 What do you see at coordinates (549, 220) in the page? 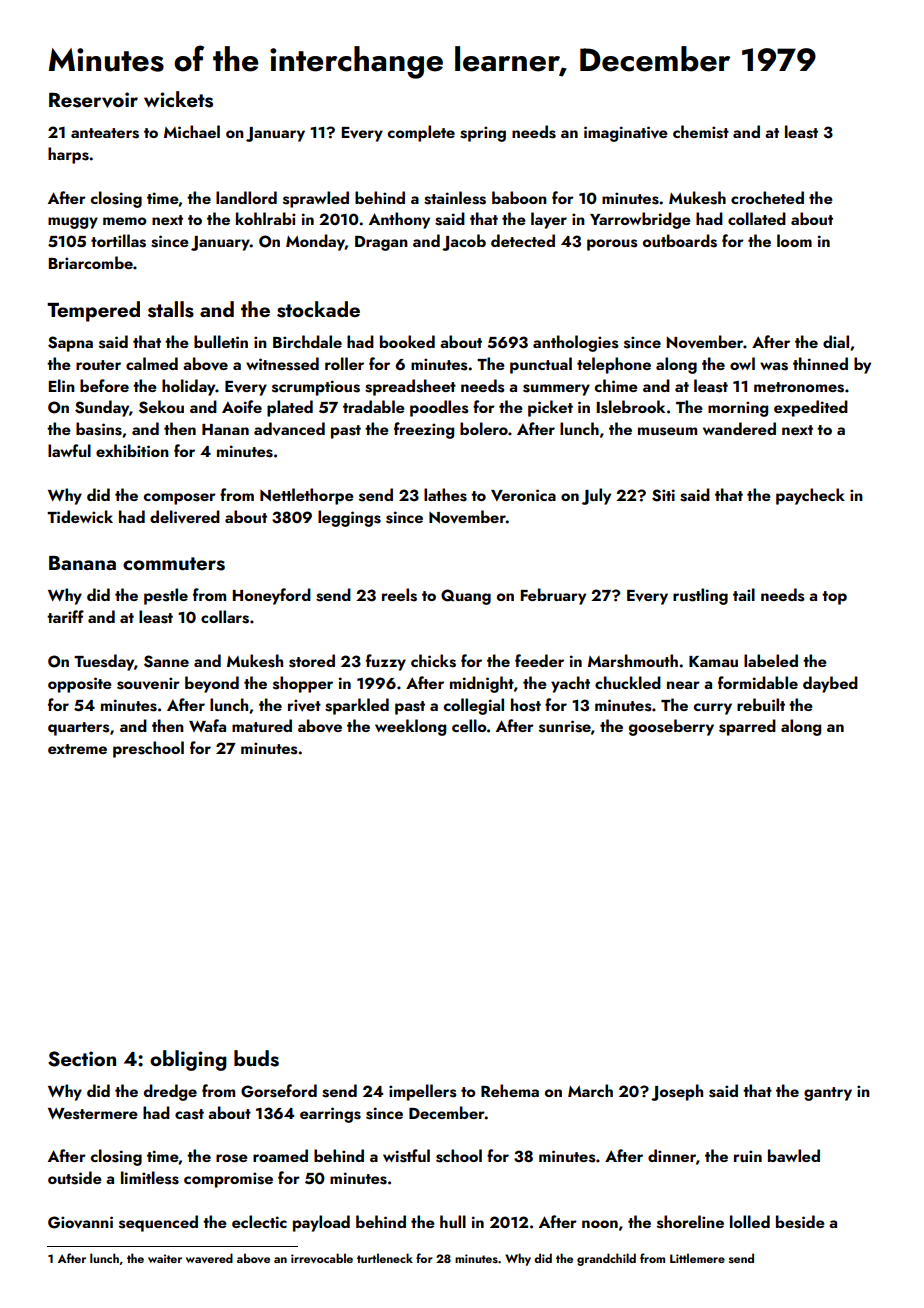
I see `layer` at bounding box center [549, 220].
